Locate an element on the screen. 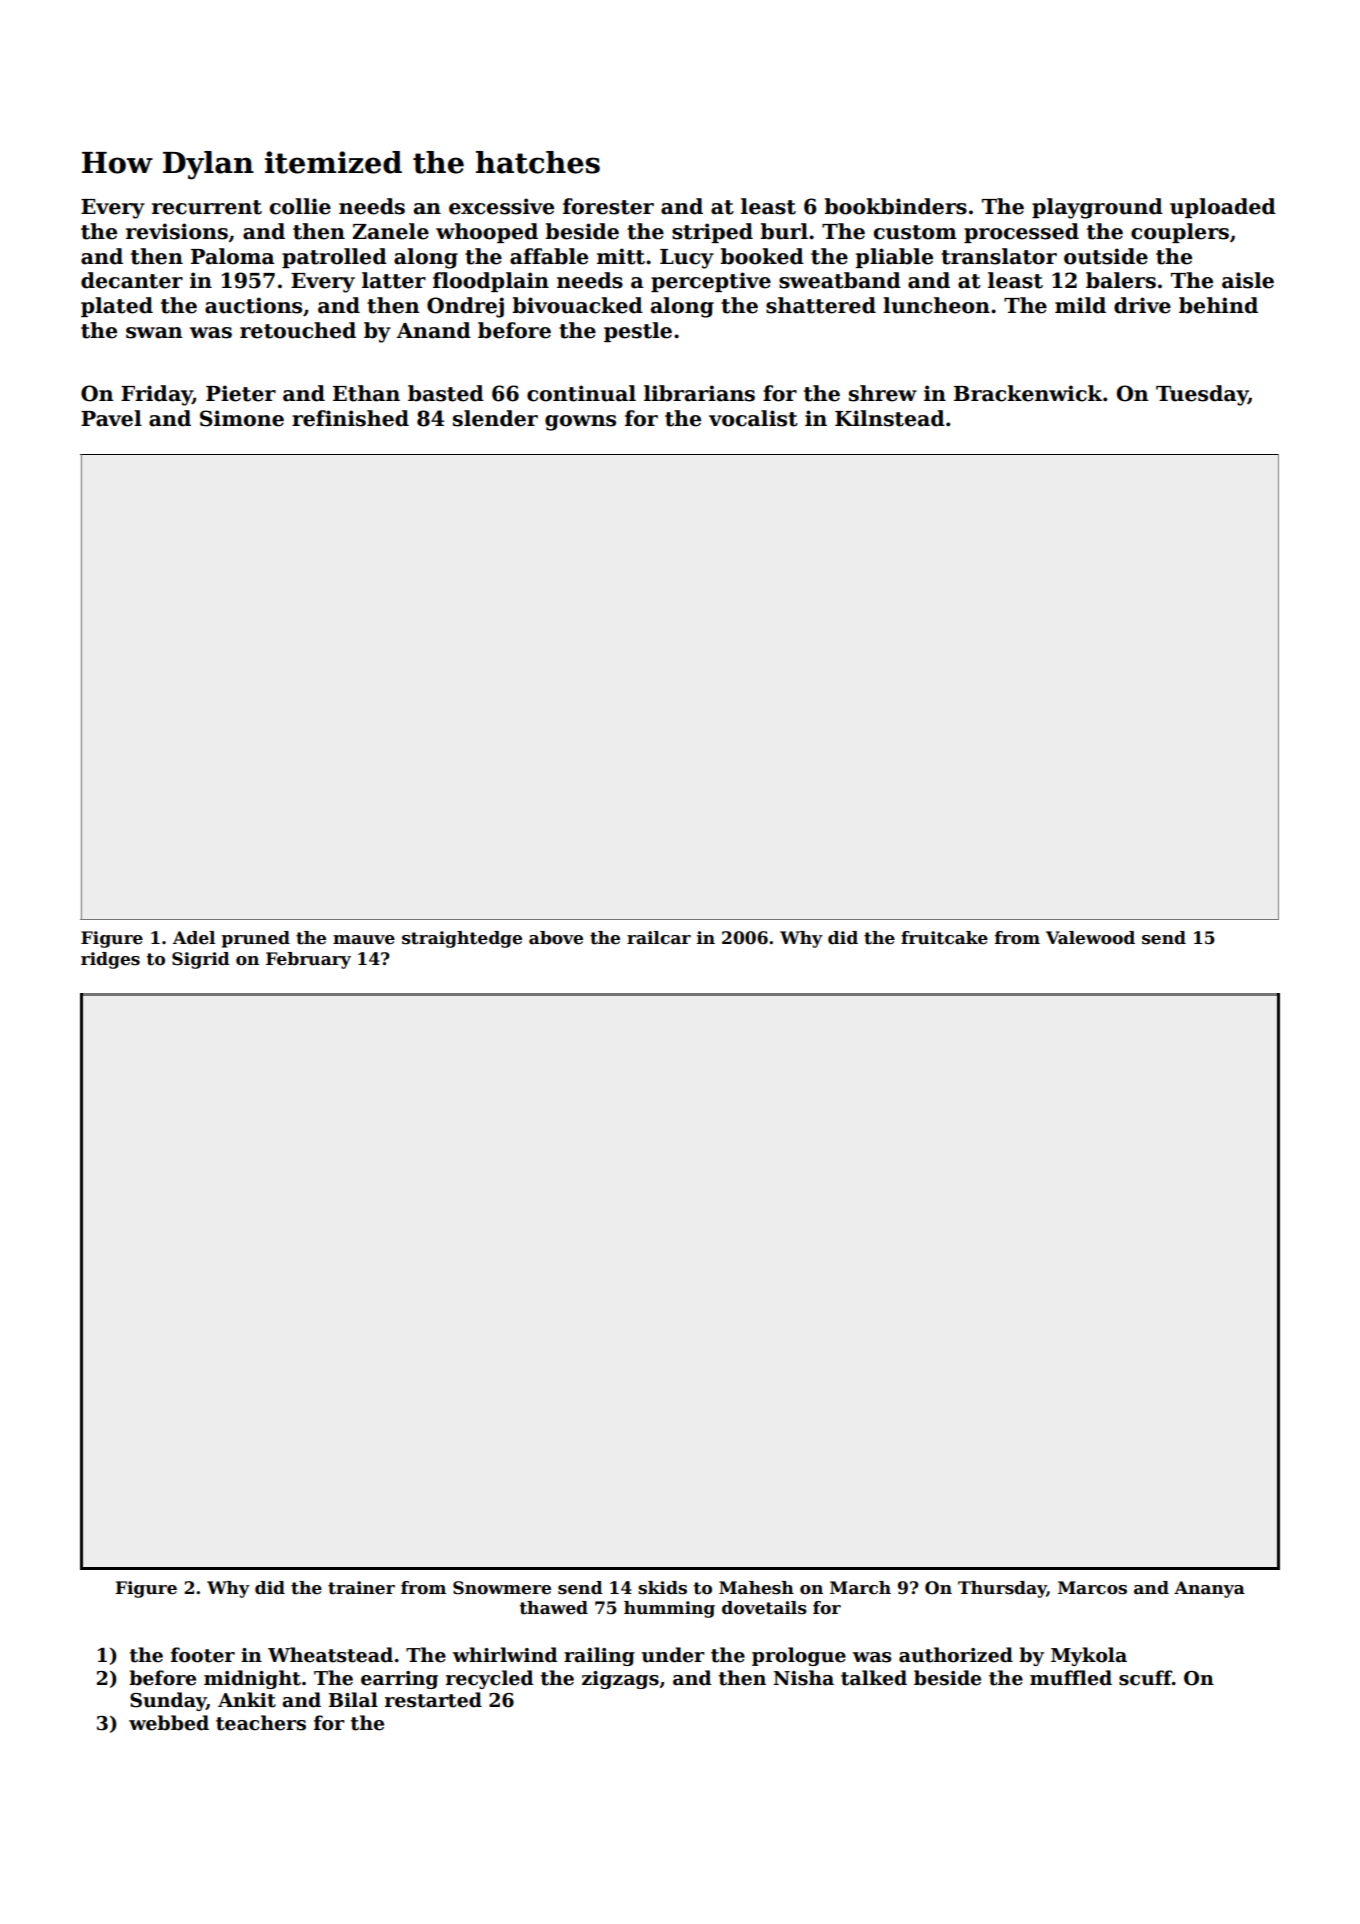 This screenshot has height=1924, width=1360. footer is located at coordinates (203, 1655).
